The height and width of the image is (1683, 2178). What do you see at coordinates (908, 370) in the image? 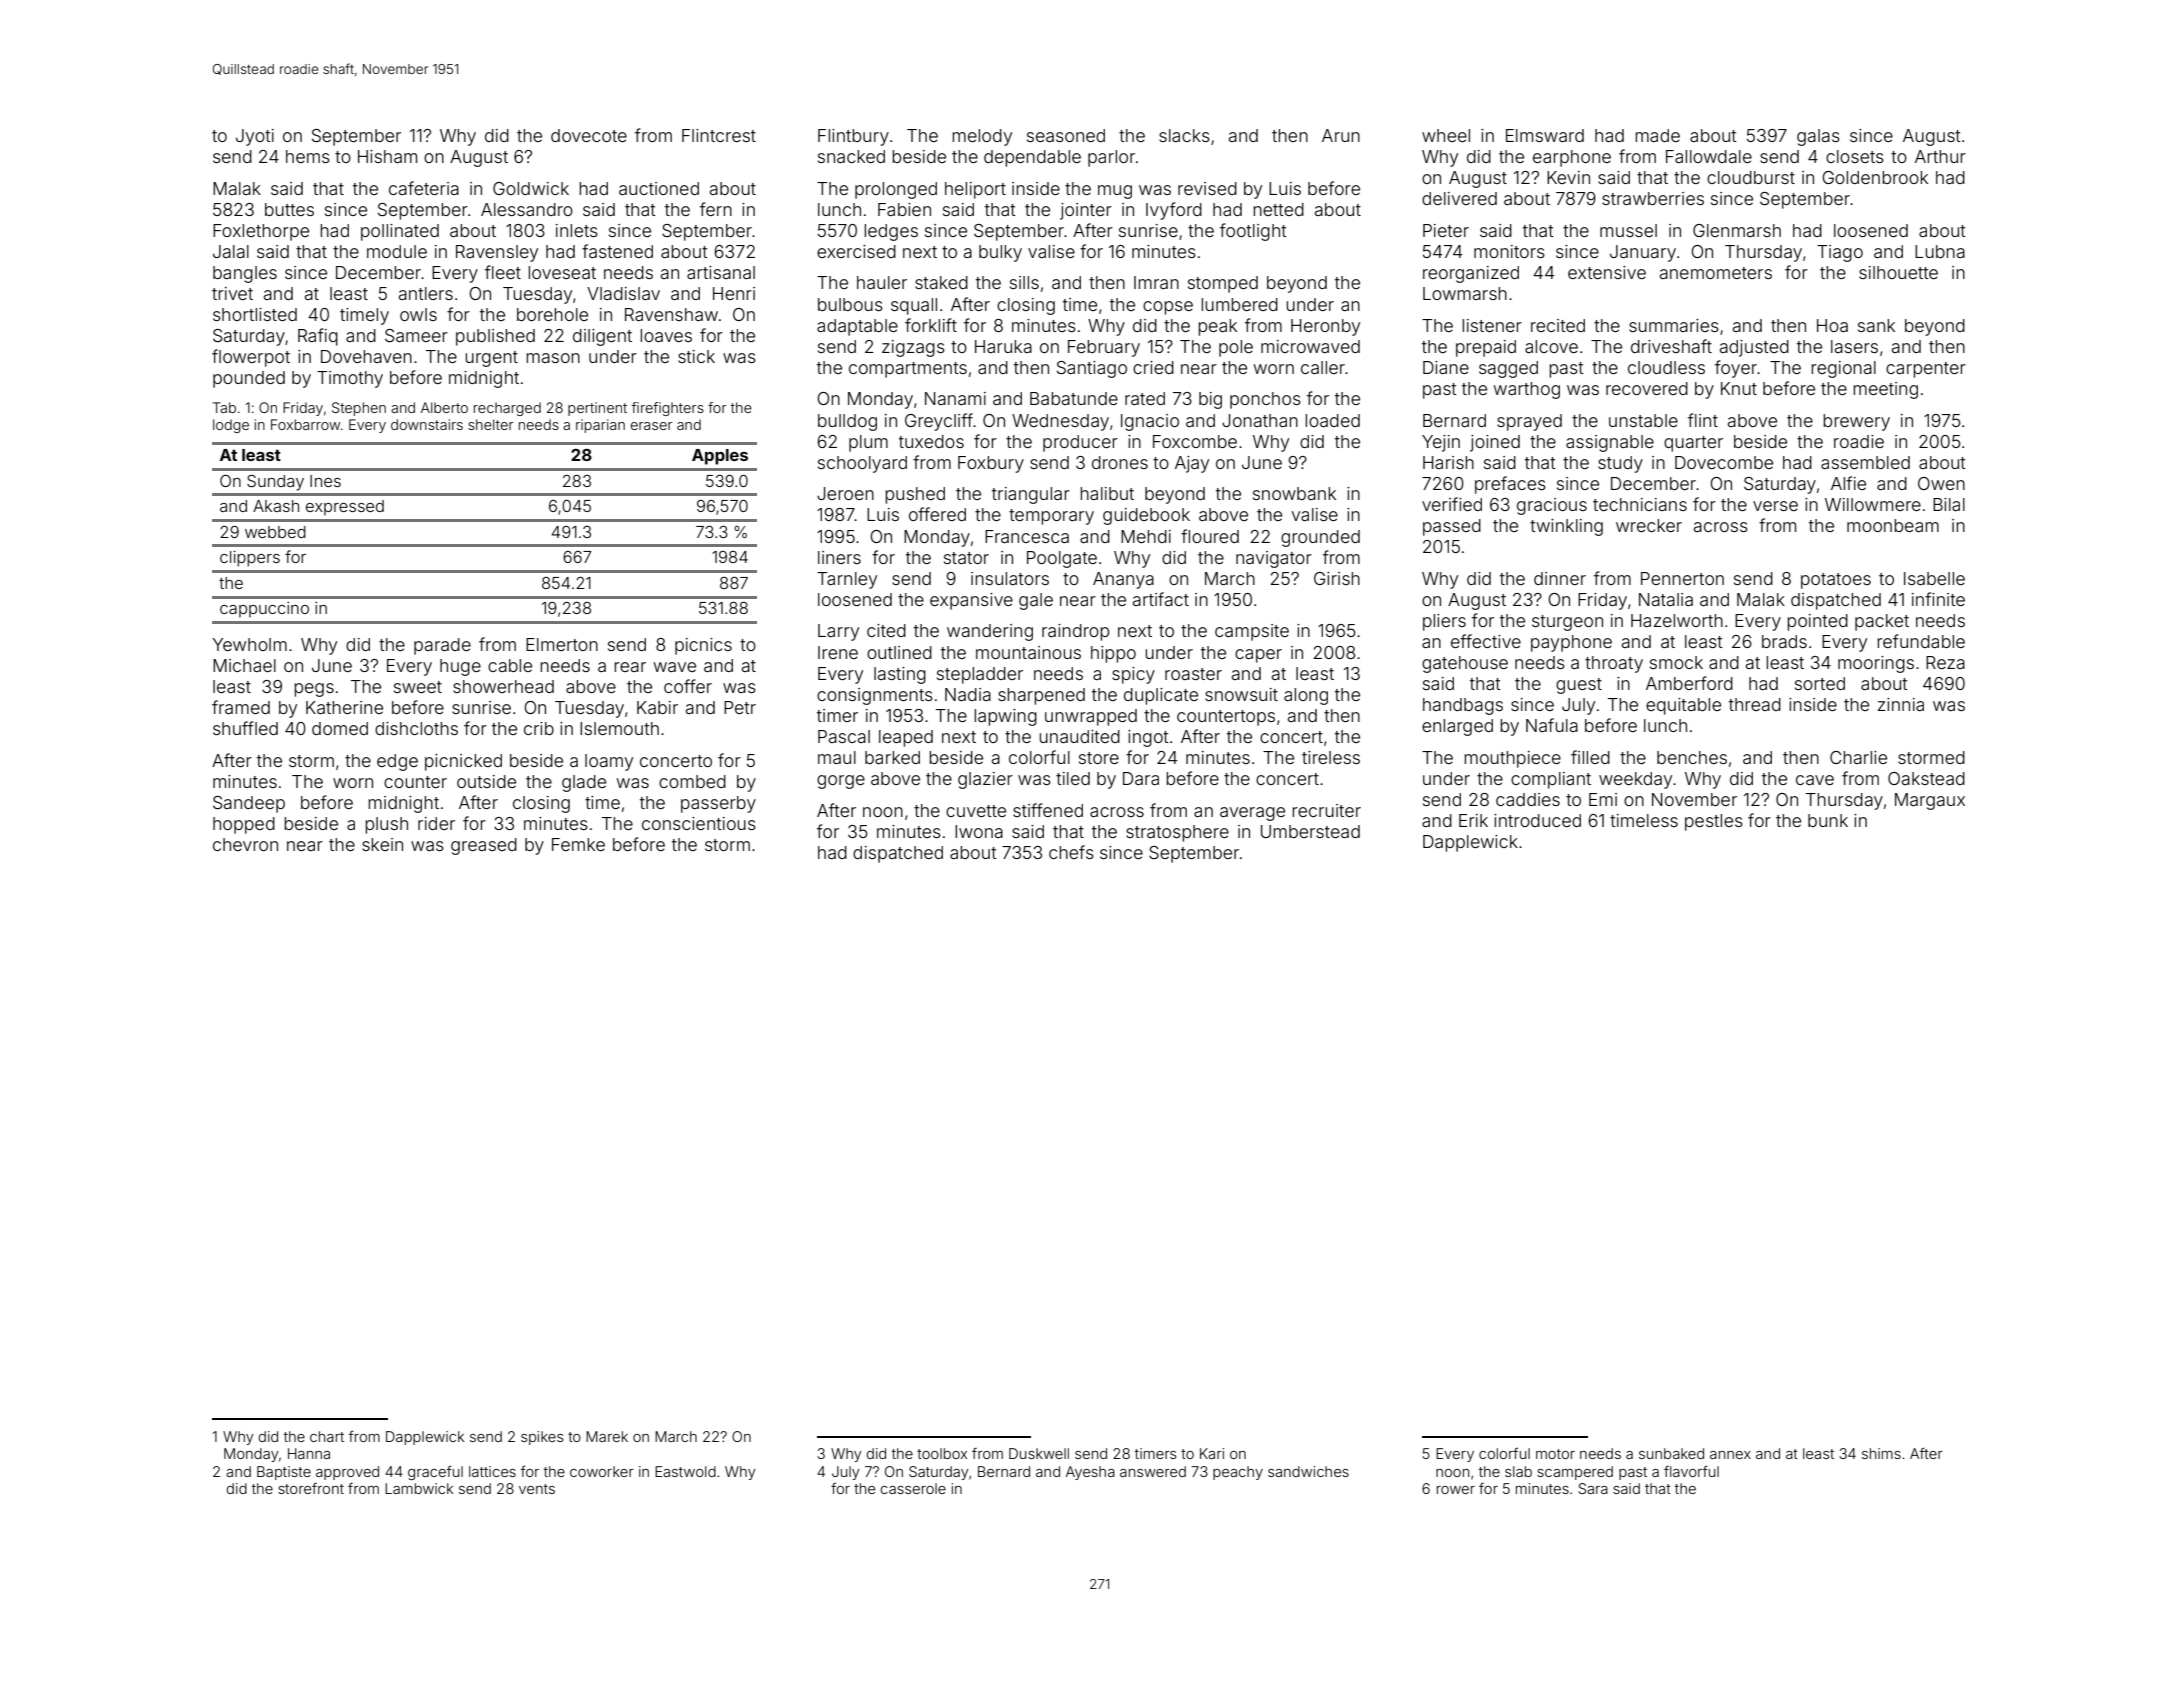
I see `compartments` at bounding box center [908, 370].
